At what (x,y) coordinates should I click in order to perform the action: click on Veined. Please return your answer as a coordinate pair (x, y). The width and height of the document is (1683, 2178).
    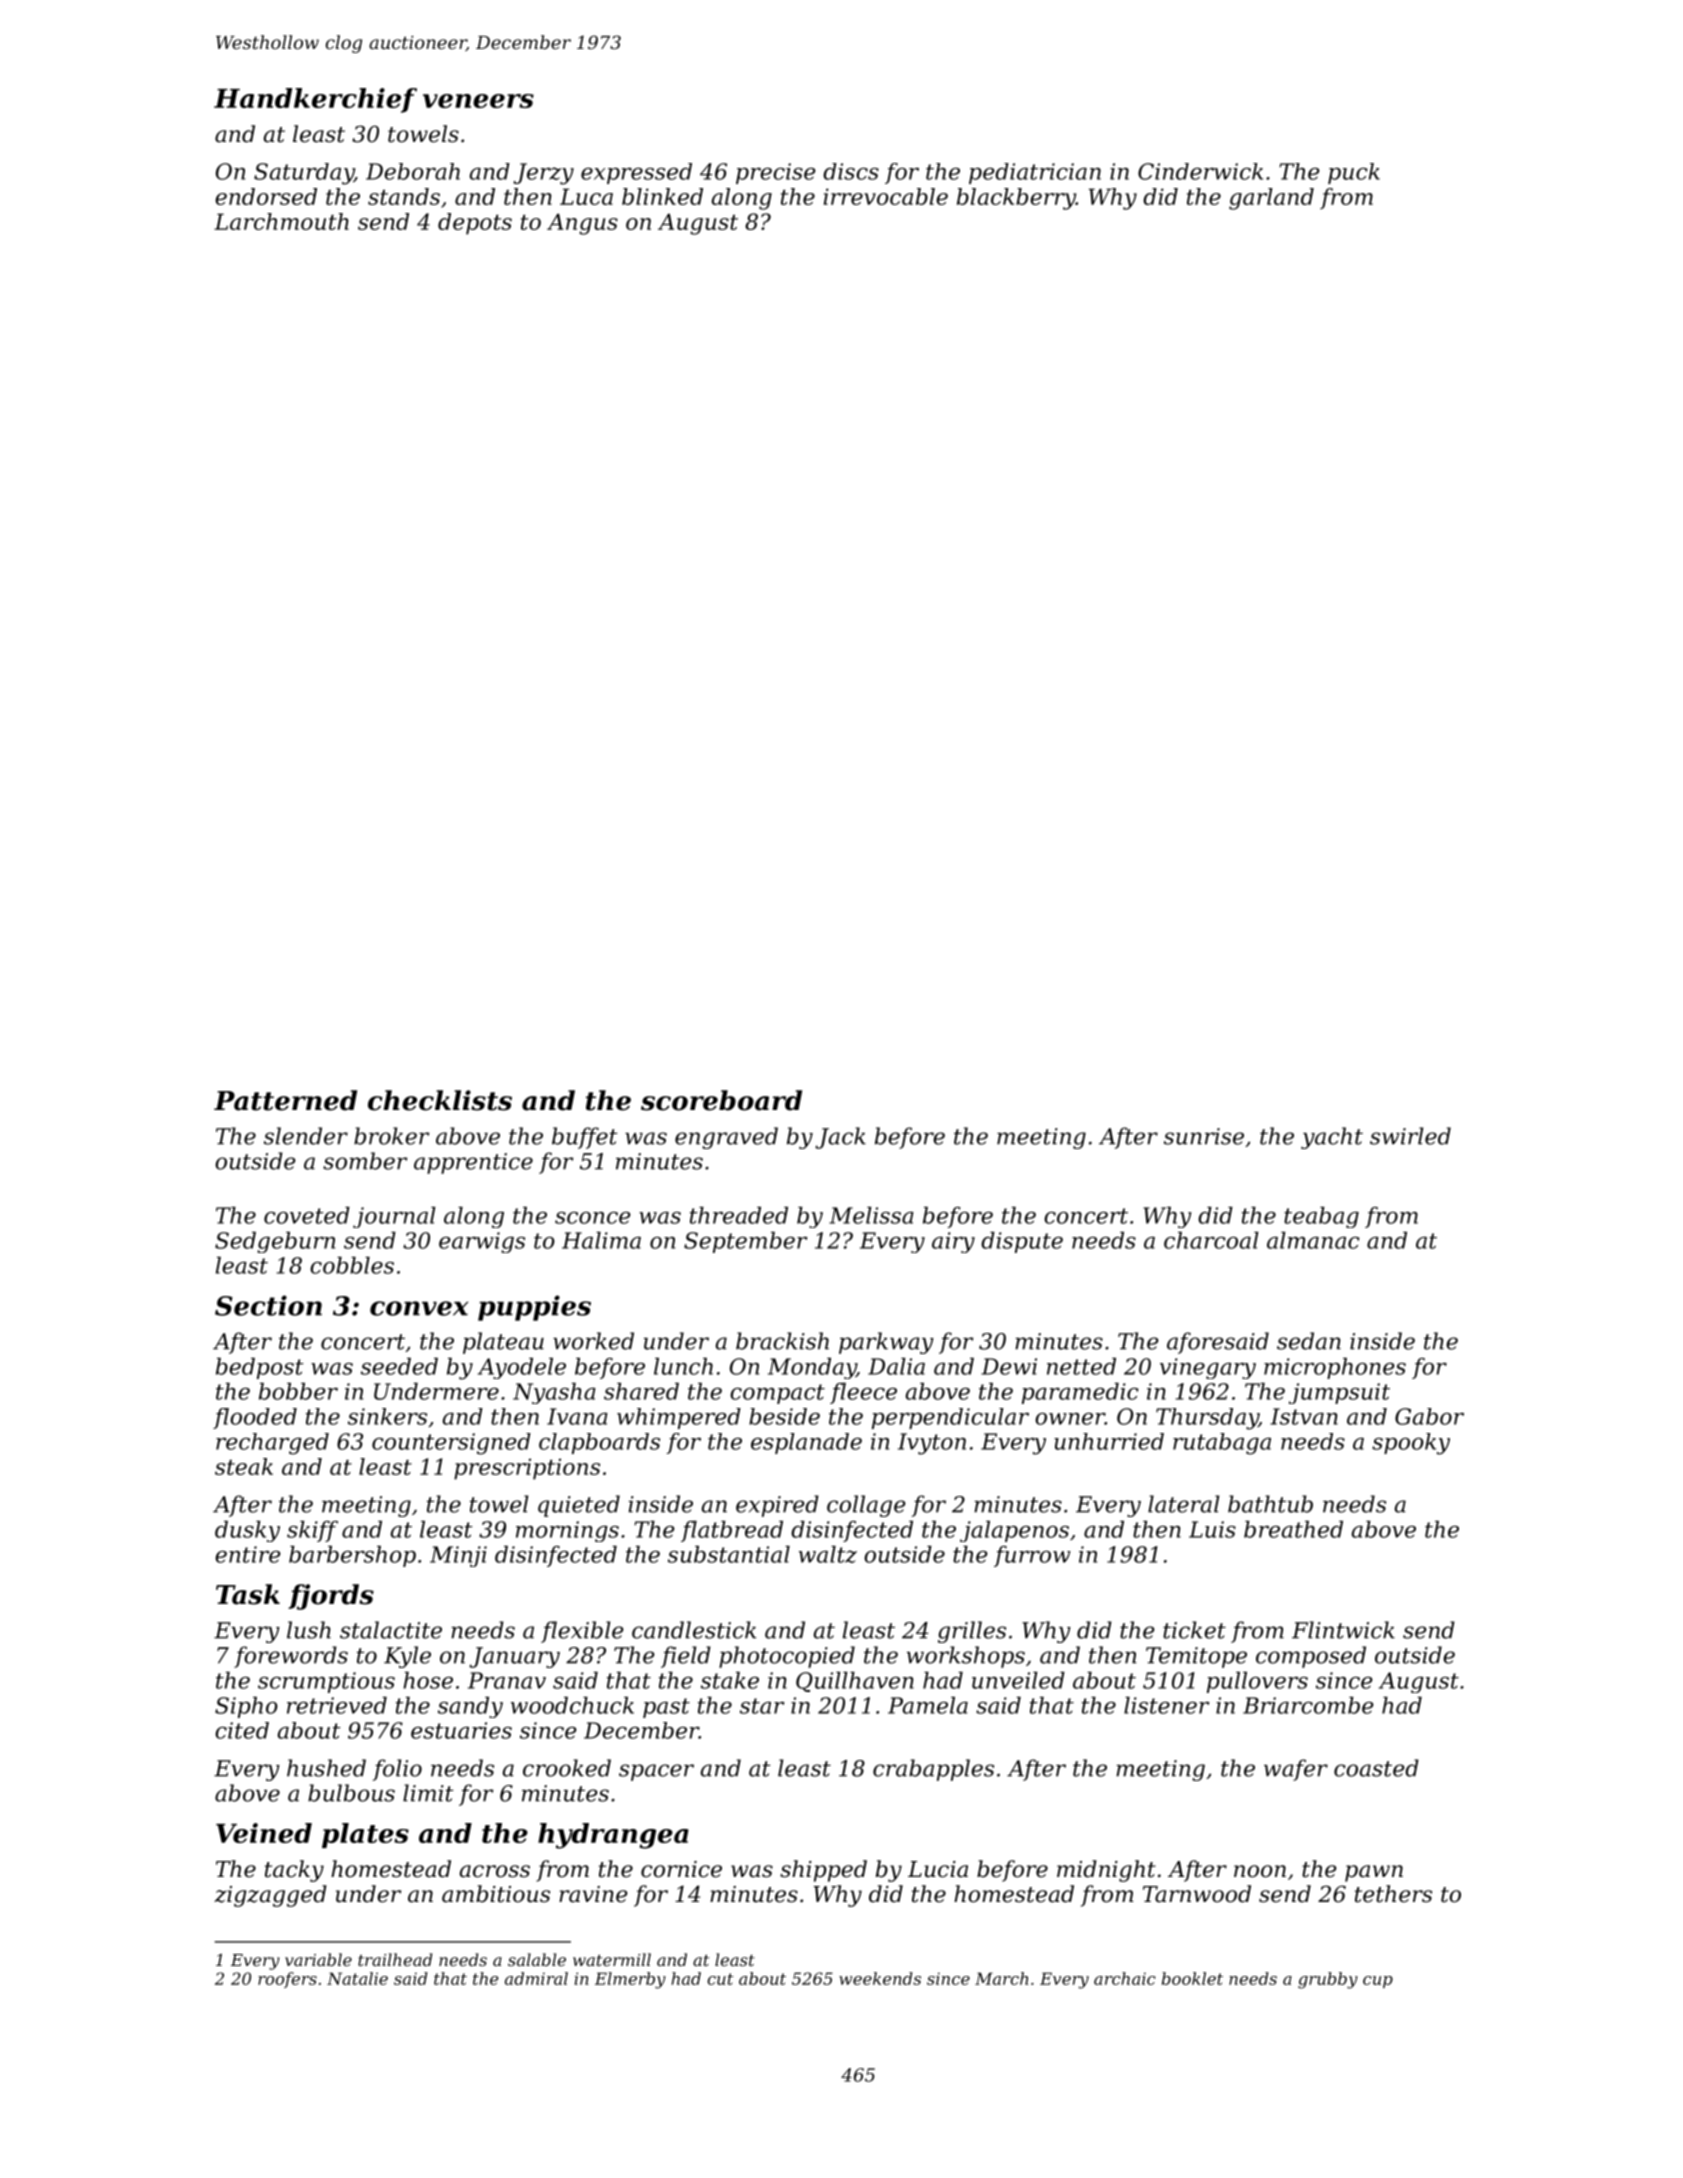
    Looking at the image, I should click on (264, 1833).
